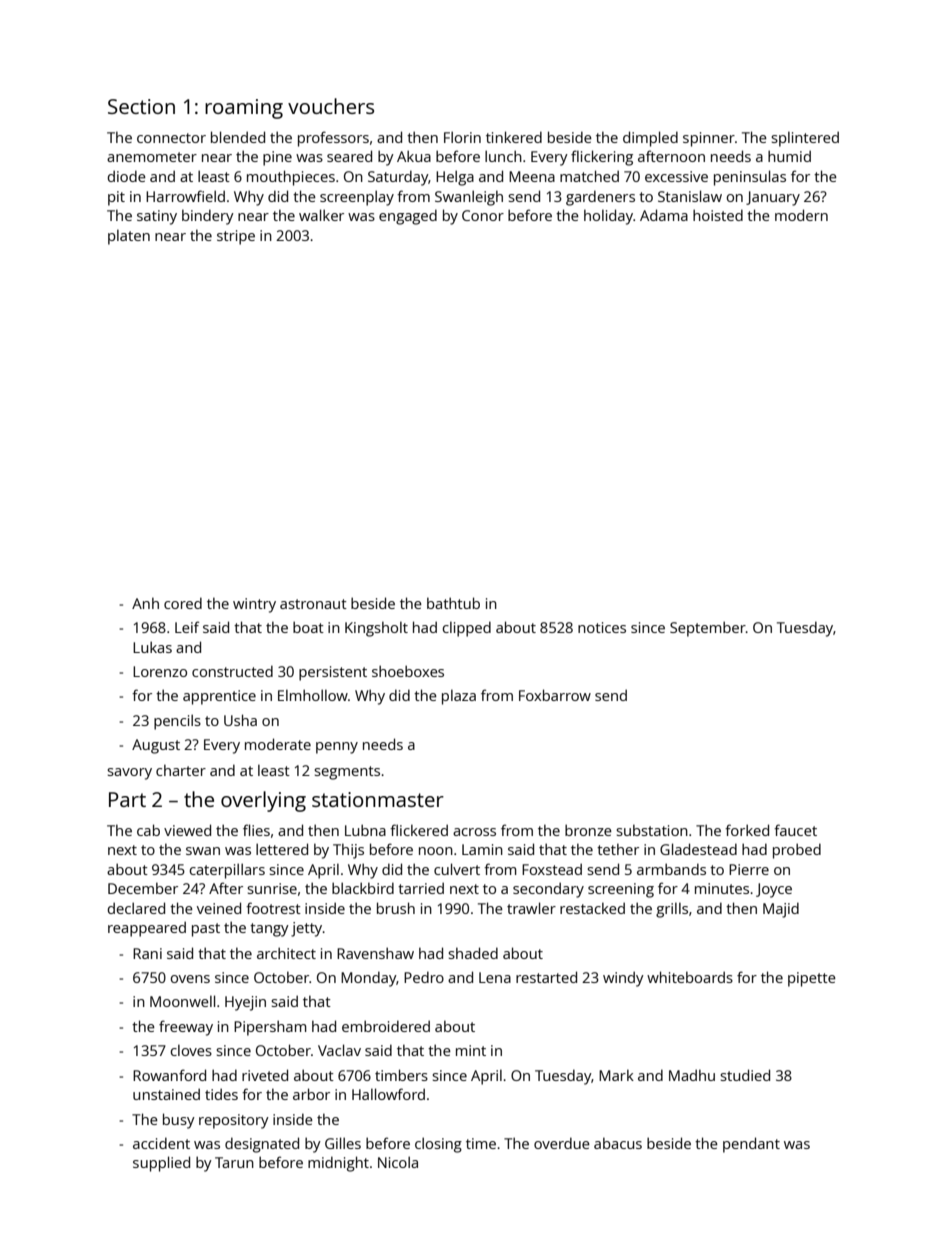 The image size is (952, 1233). I want to click on holiday, so click(608, 217).
